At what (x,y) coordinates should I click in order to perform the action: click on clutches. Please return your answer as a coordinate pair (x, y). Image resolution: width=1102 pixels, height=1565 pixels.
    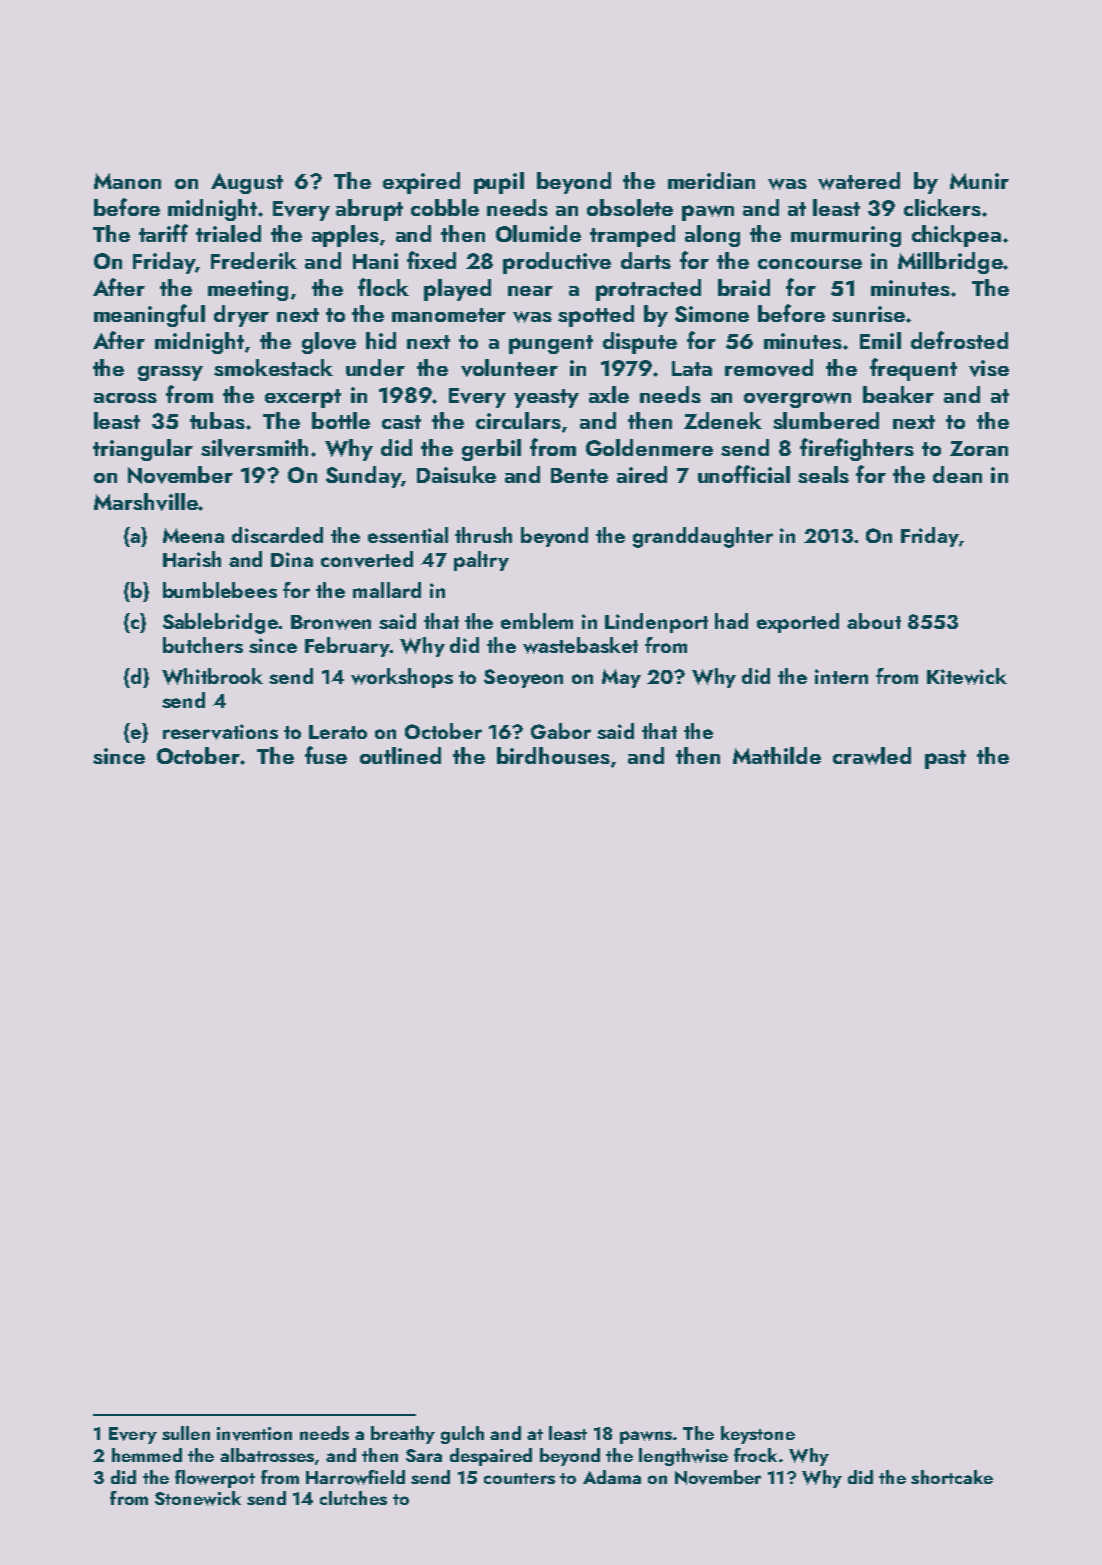
    Looking at the image, I should click on (353, 1498).
